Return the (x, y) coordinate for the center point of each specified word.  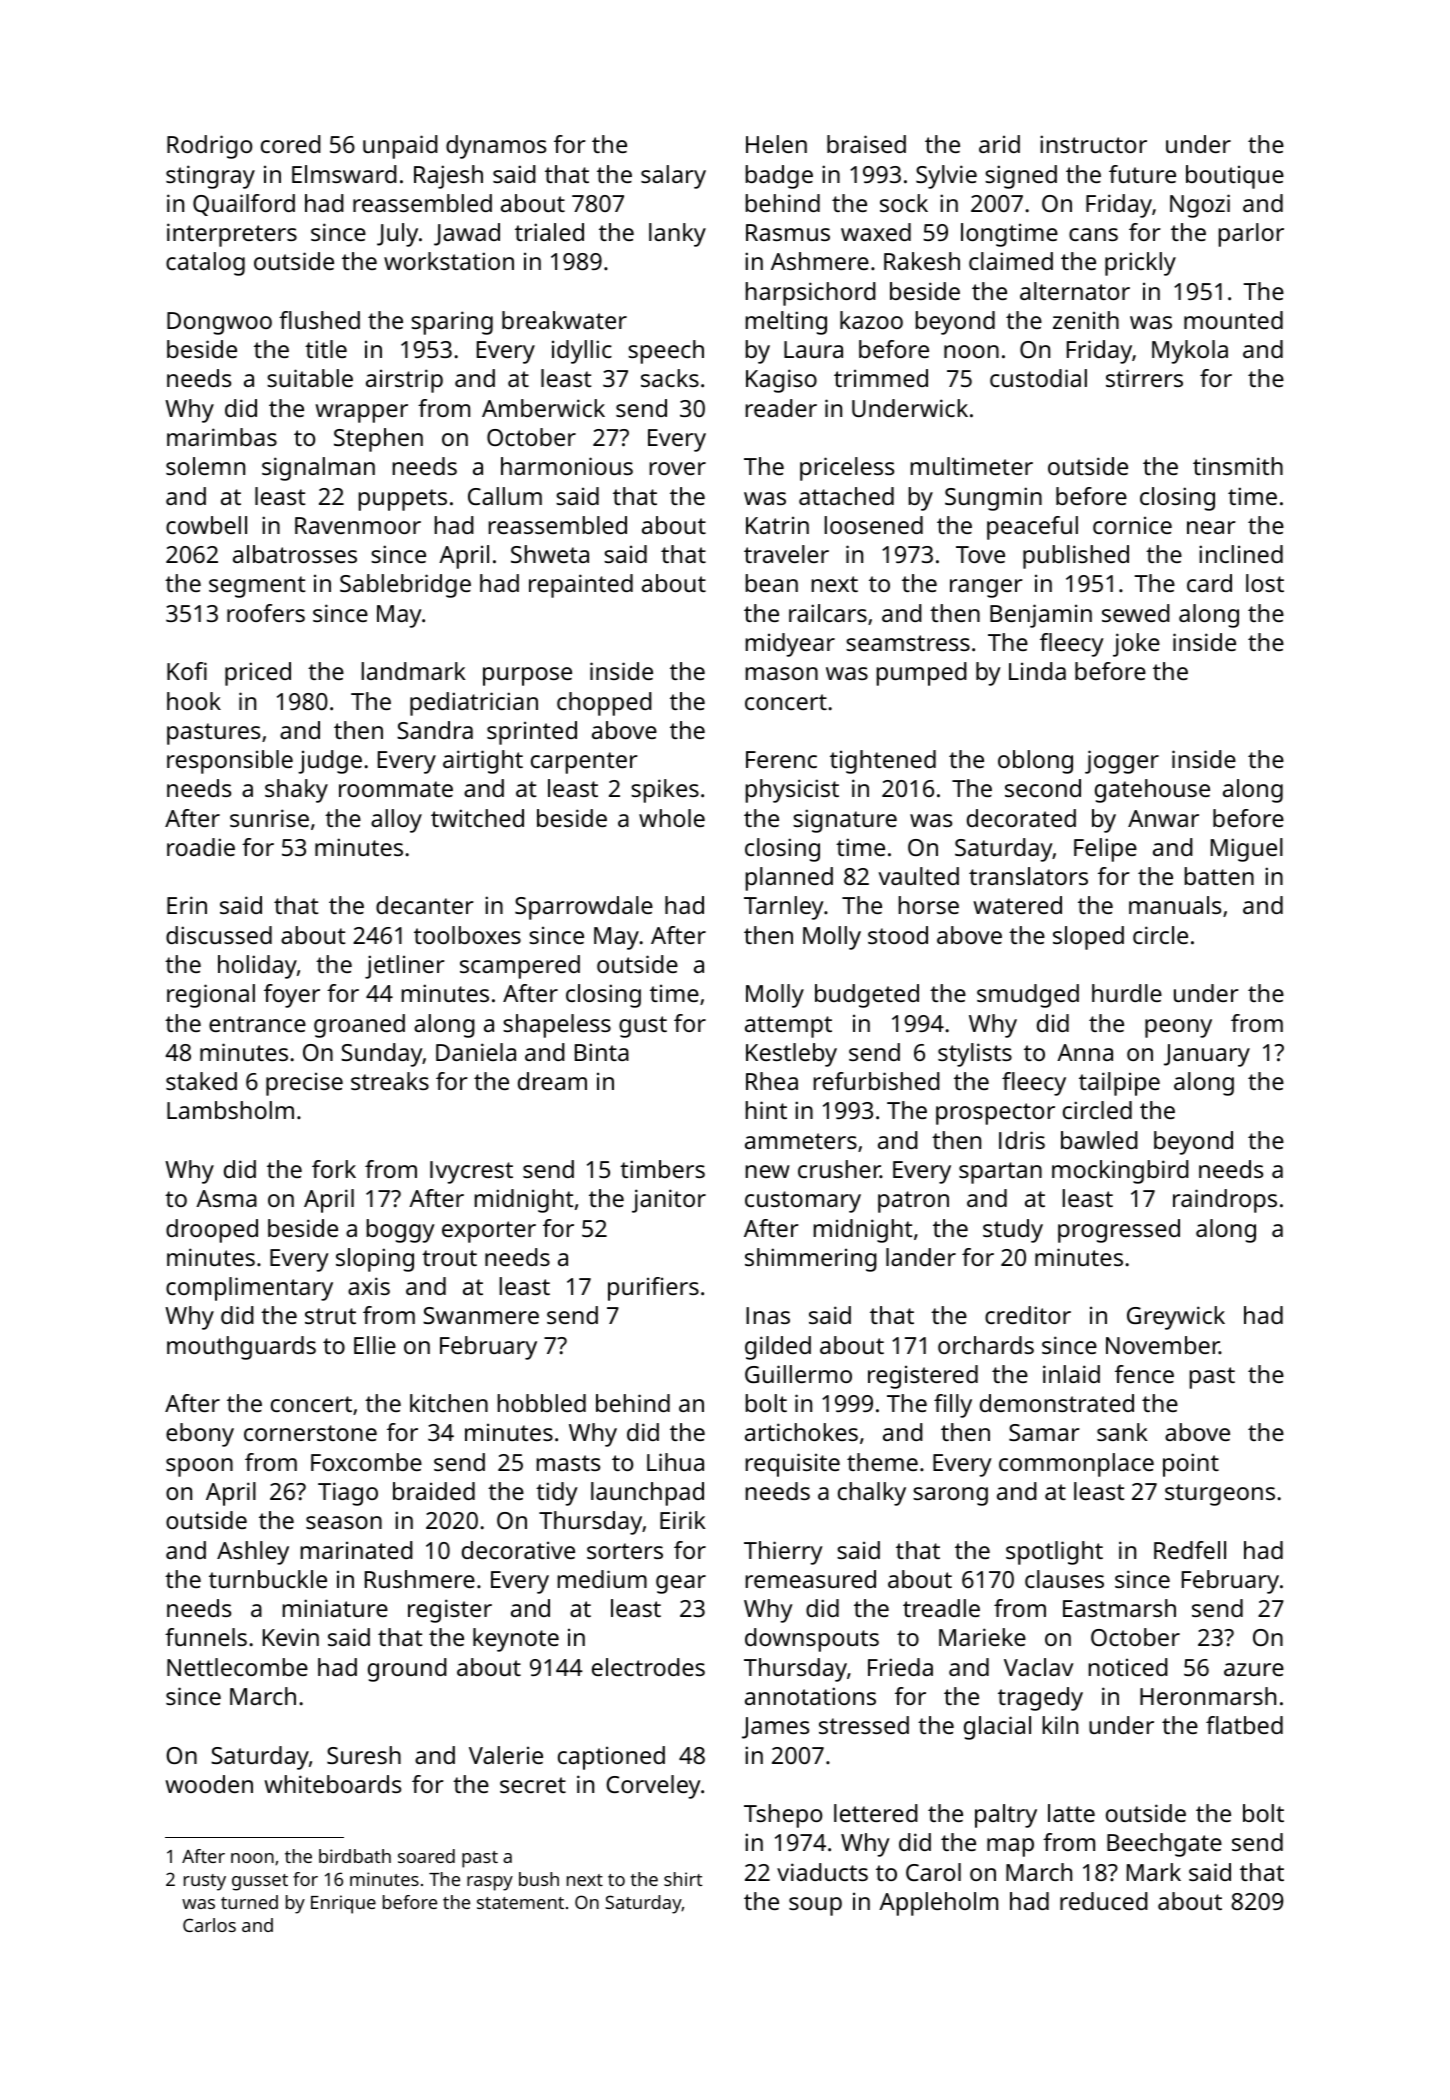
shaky (296, 791)
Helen (776, 144)
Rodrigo (209, 147)
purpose (527, 676)
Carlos (209, 1925)
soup (815, 1906)
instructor (1093, 144)
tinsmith (1238, 466)
